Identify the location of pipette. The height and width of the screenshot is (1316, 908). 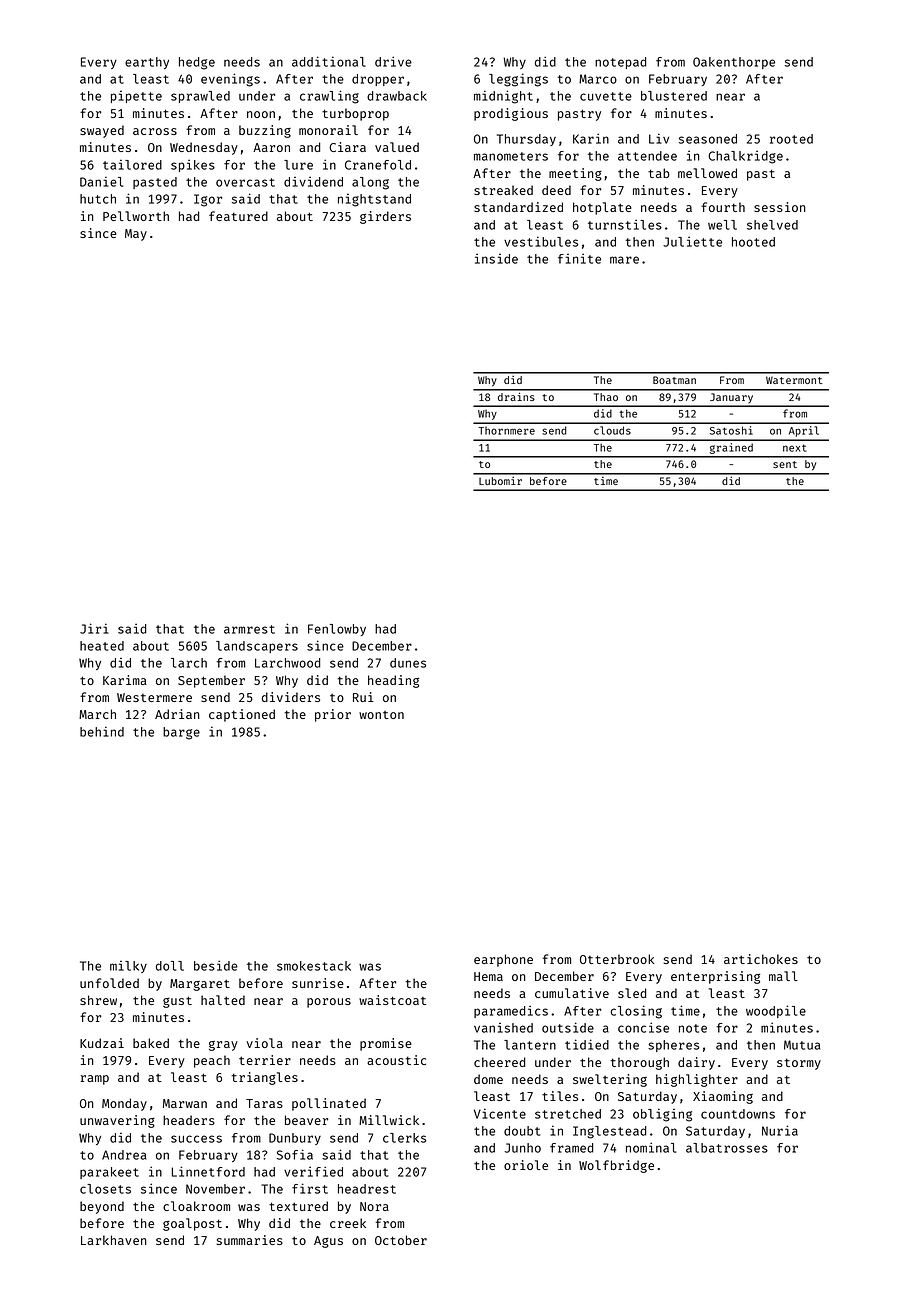
(136, 97).
